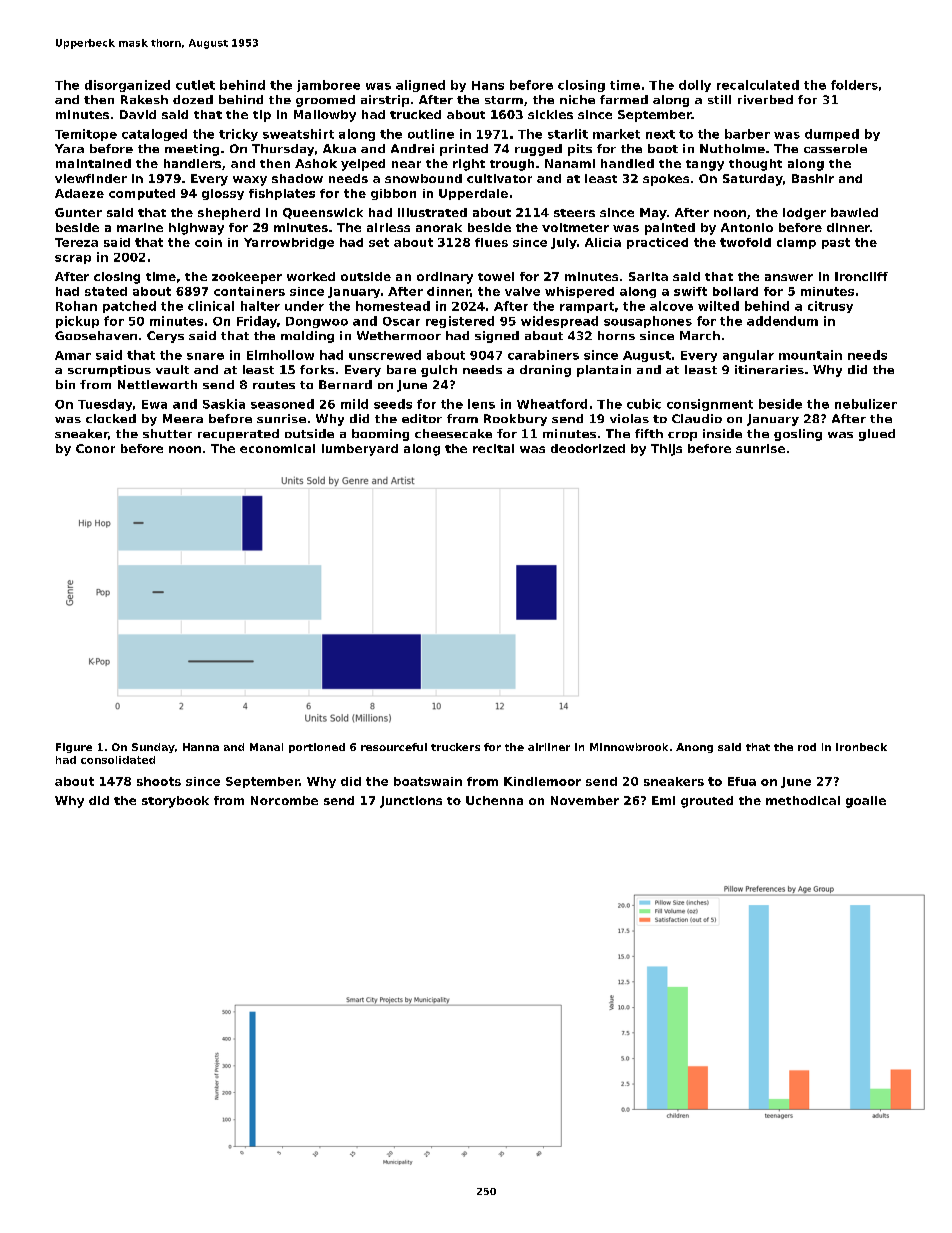 The height and width of the page is (1233, 952). I want to click on Rohan, so click(76, 306).
